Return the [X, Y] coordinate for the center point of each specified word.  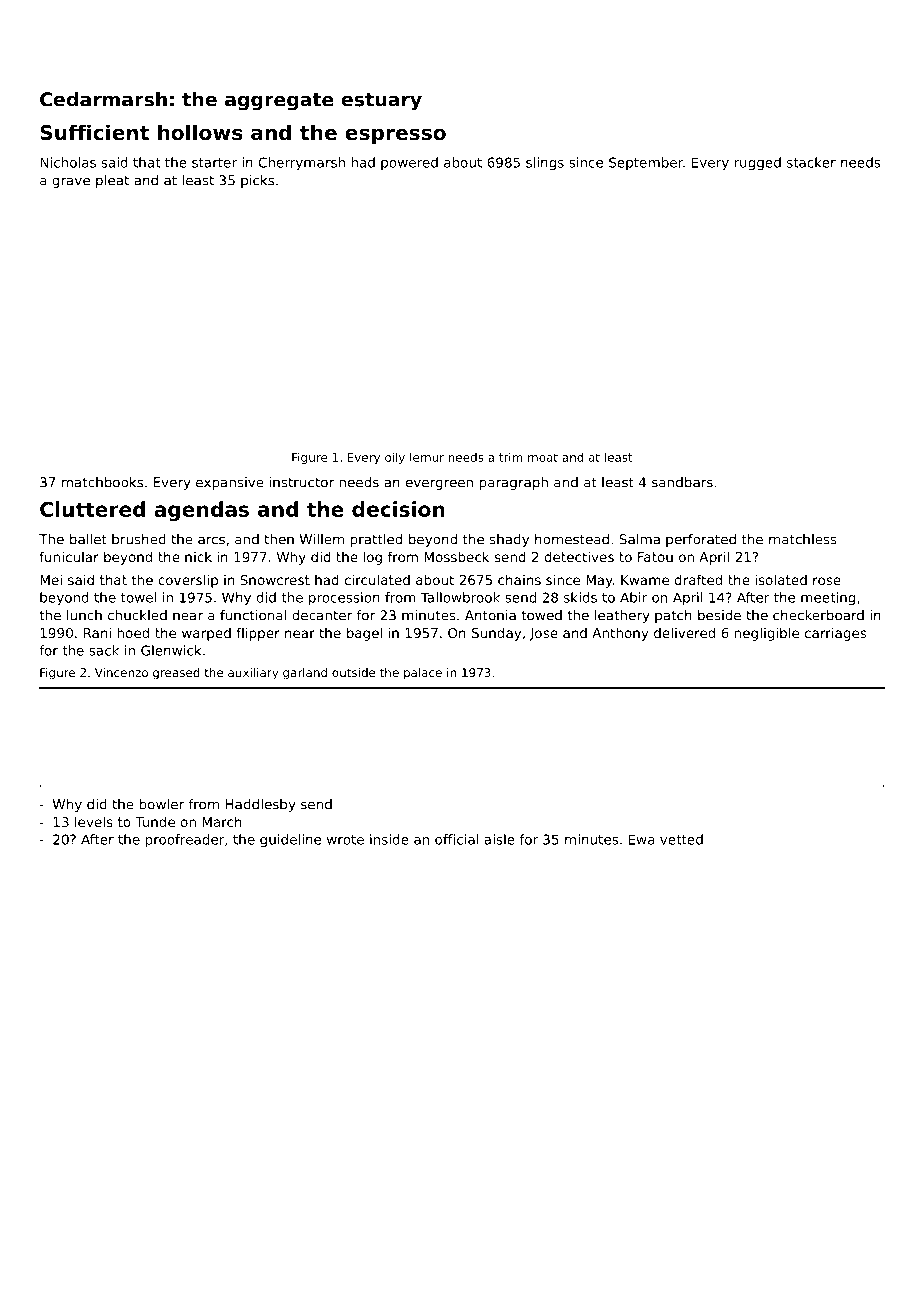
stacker [811, 162]
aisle [499, 839]
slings [545, 164]
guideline [290, 841]
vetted [681, 839]
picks [257, 181]
